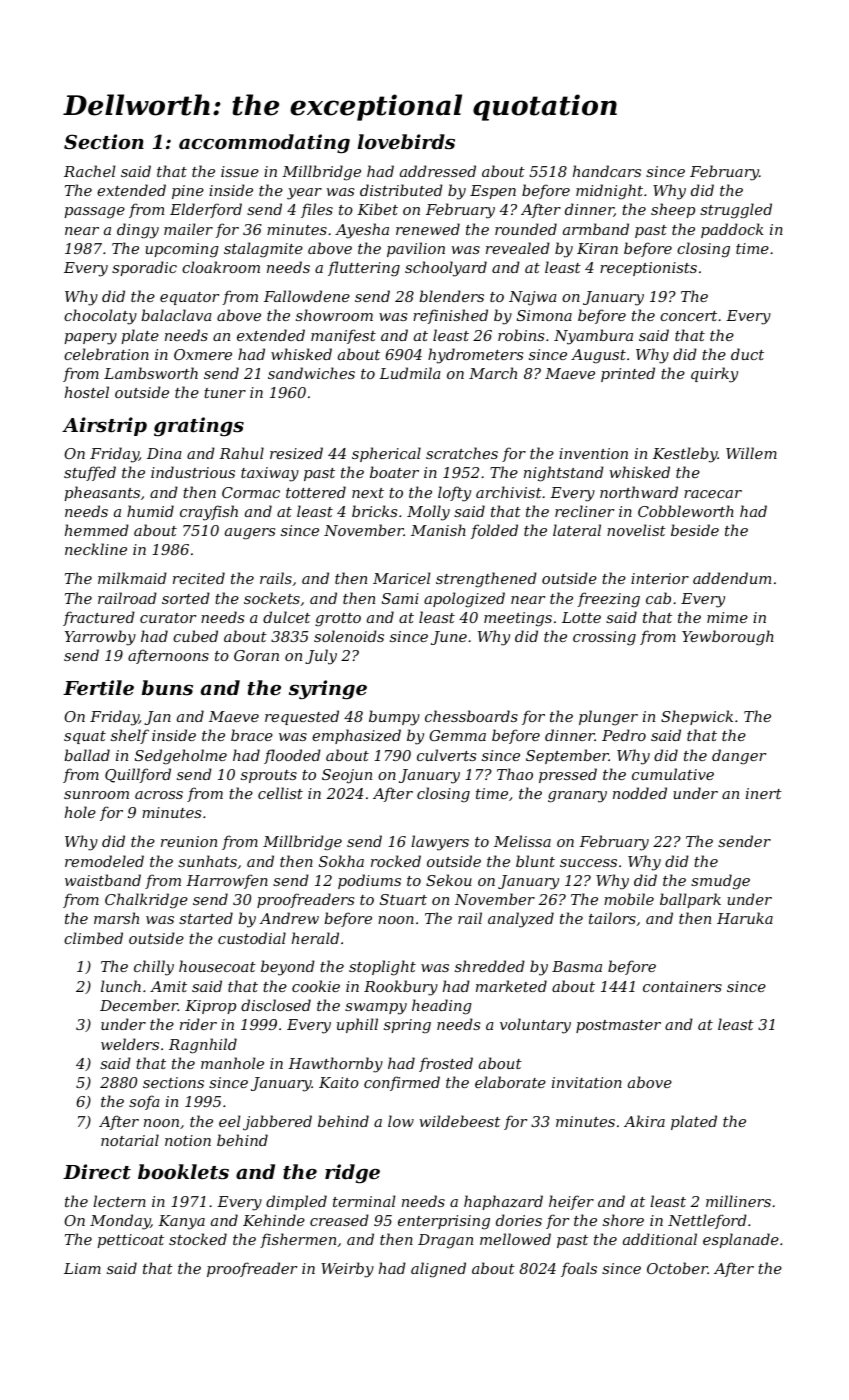 This image has height=1400, width=849. What do you see at coordinates (741, 1240) in the image?
I see `esplanade` at bounding box center [741, 1240].
